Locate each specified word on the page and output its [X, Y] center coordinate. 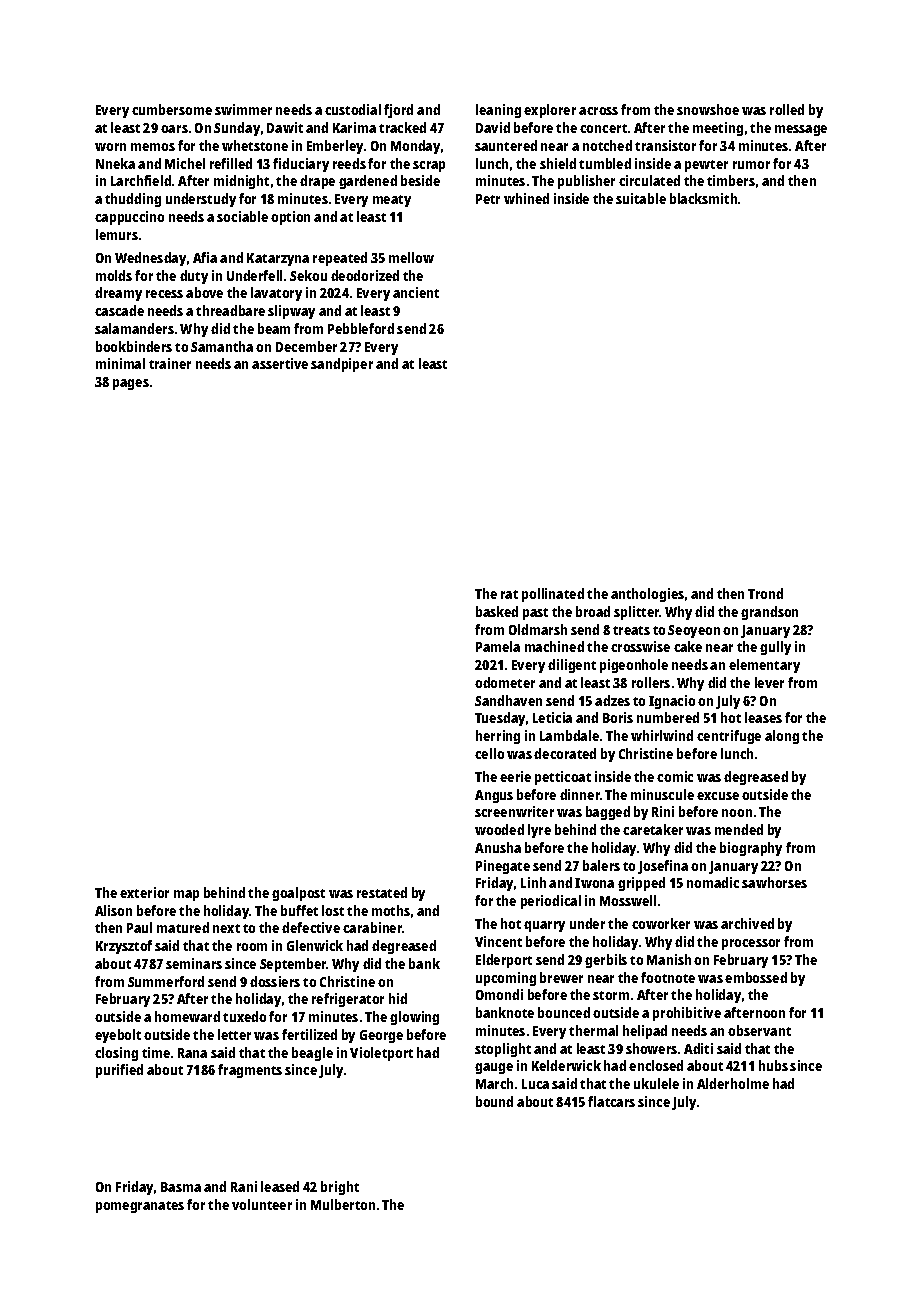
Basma [181, 1187]
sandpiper [342, 365]
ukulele [656, 1083]
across [598, 111]
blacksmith [703, 198]
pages [131, 384]
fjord [398, 111]
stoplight [503, 1050]
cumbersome [172, 109]
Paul [139, 927]
